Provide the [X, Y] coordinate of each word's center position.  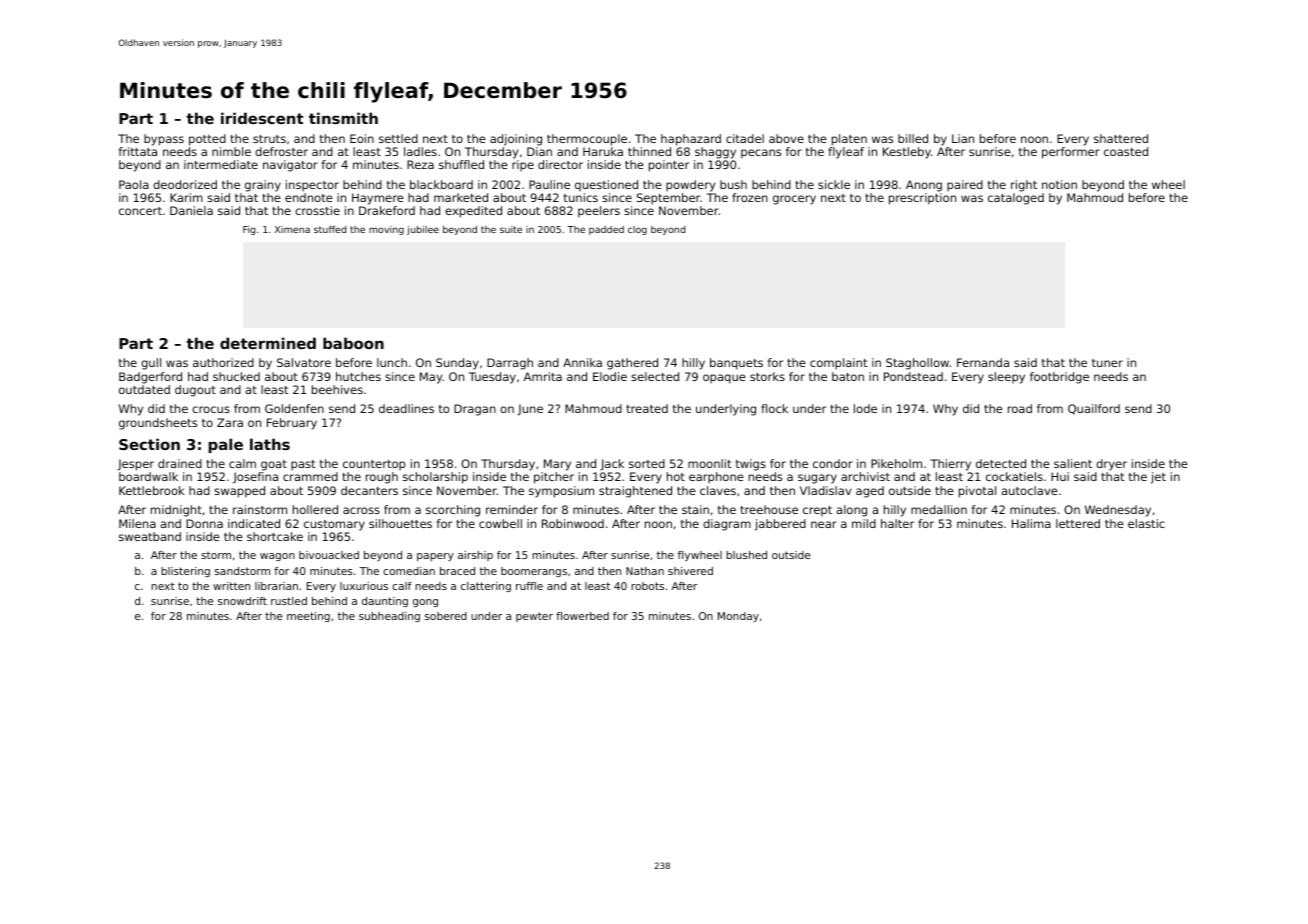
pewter [534, 617]
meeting [308, 617]
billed [913, 138]
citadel [745, 138]
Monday [738, 617]
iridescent [262, 118]
